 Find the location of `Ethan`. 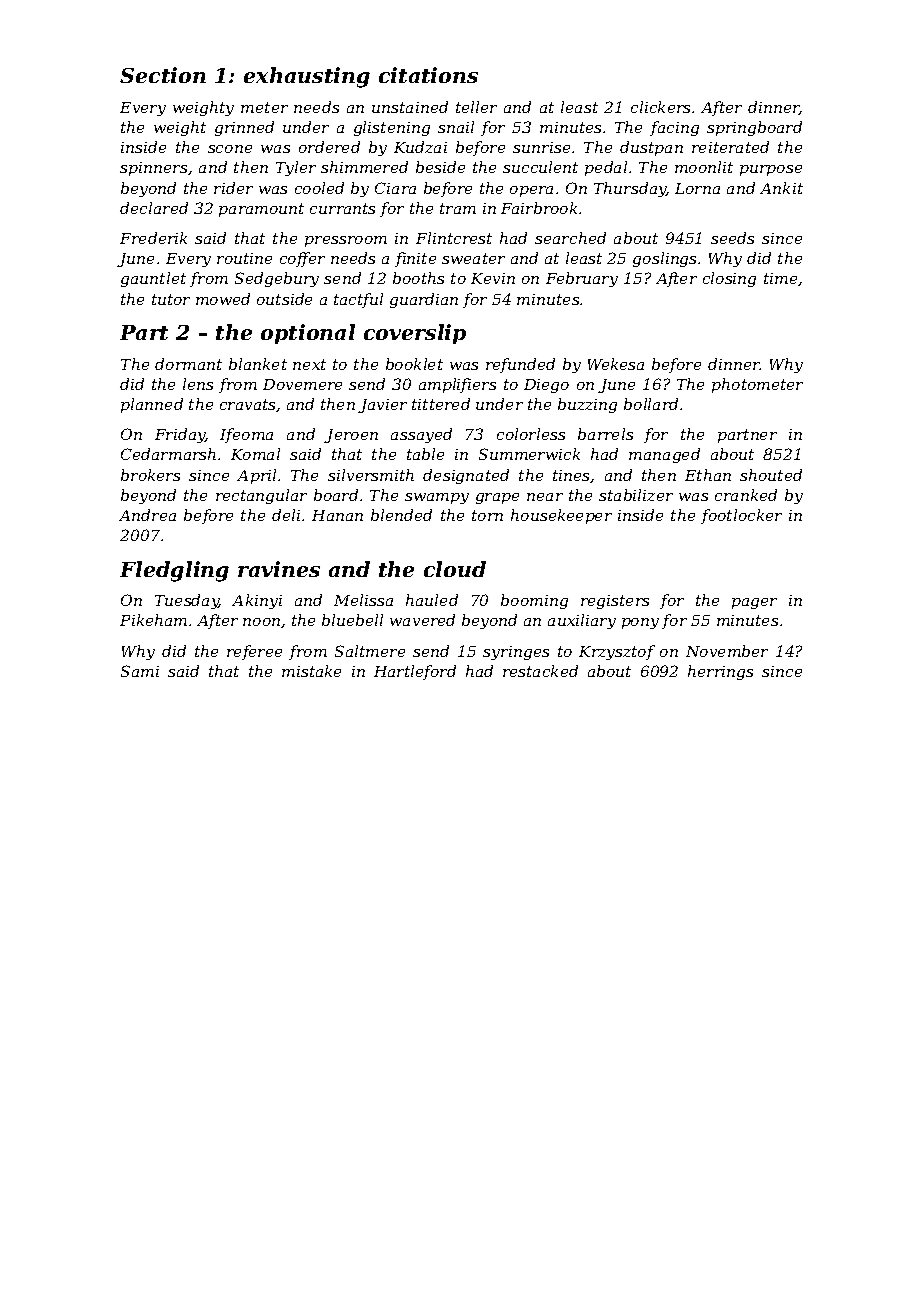

Ethan is located at coordinates (708, 475).
